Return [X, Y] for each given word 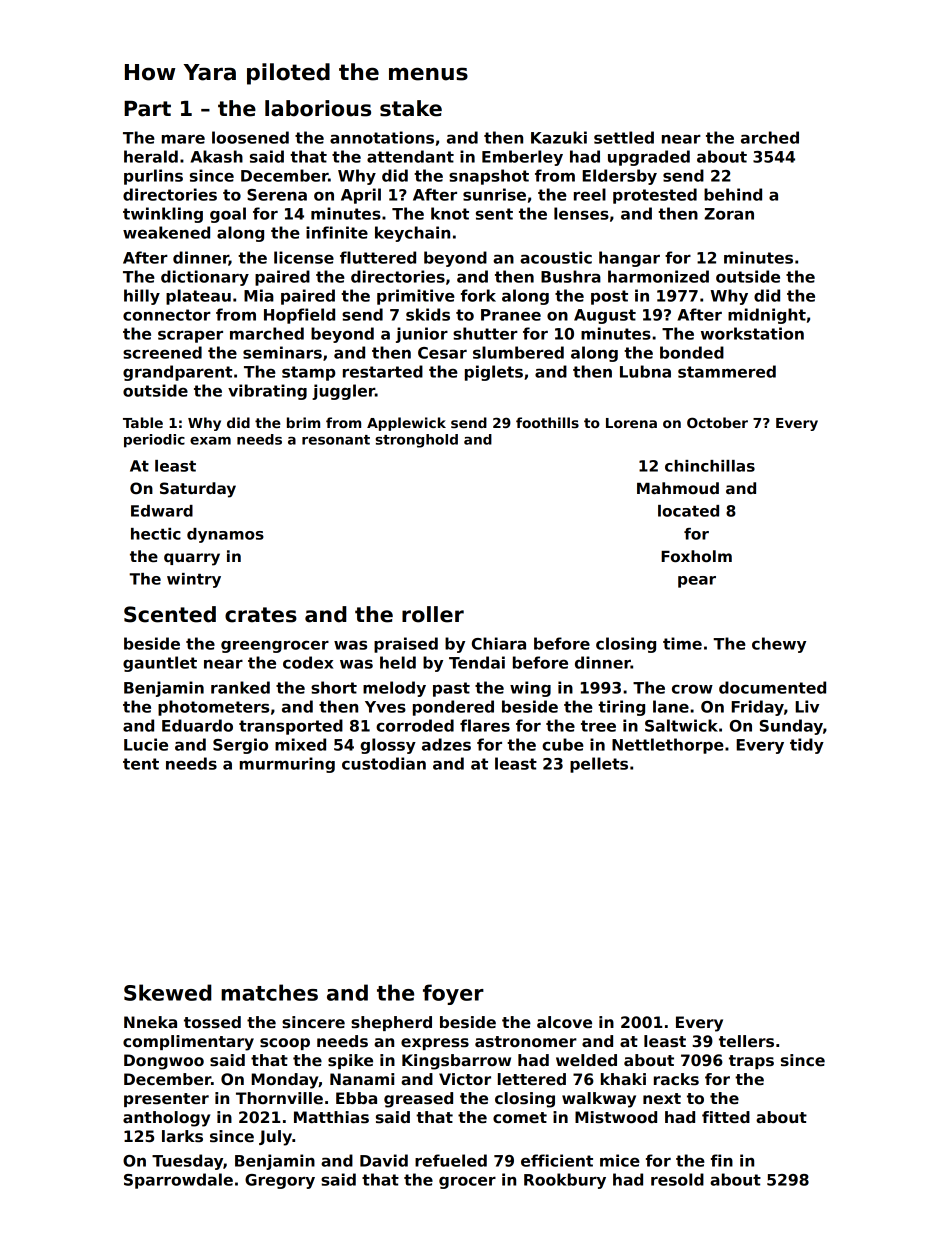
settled [624, 137]
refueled [451, 1160]
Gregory [280, 1181]
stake [411, 108]
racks [676, 1079]
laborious [318, 108]
